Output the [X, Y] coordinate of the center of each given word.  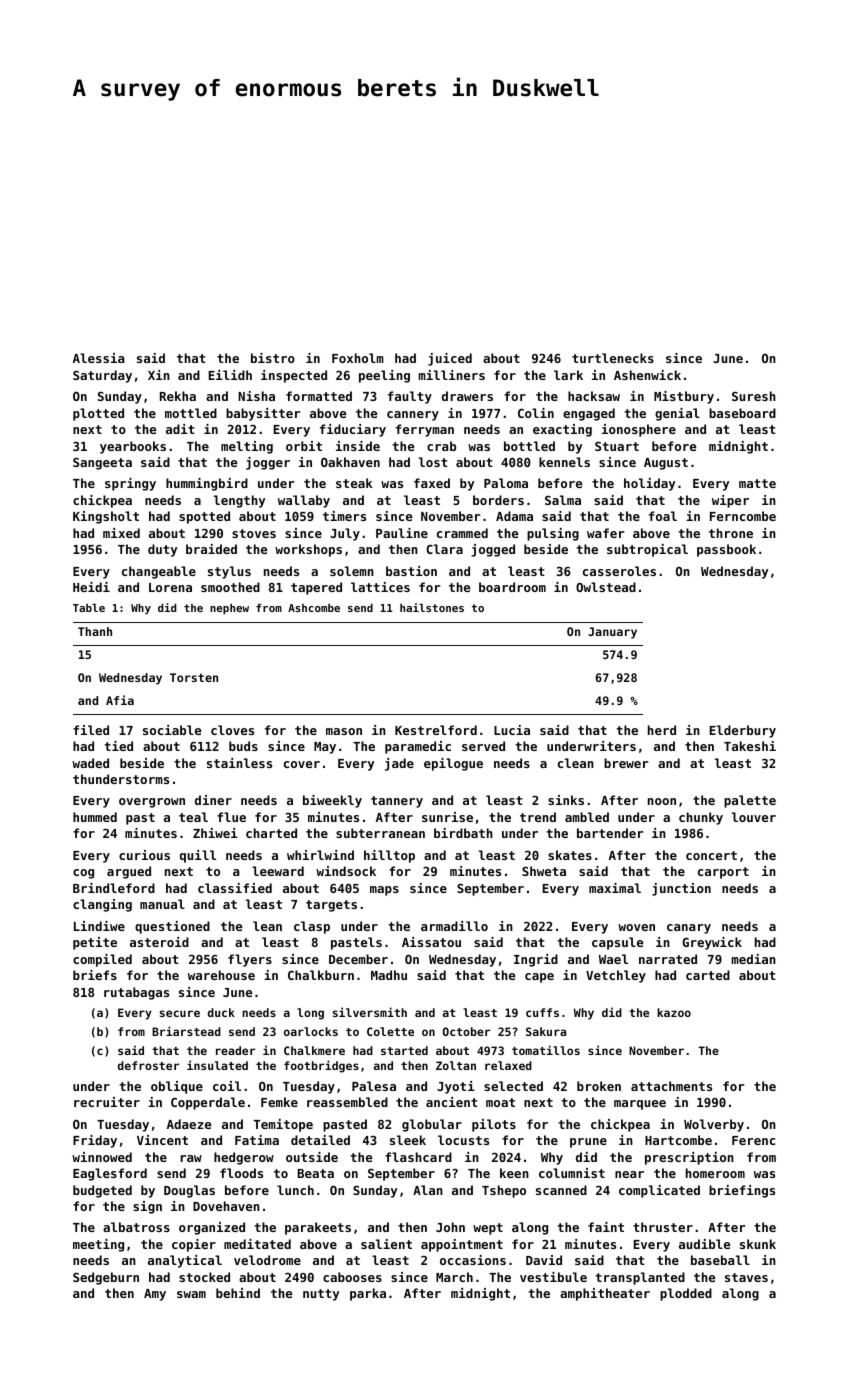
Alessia [99, 358]
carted [708, 975]
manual [162, 904]
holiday [649, 484]
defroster [148, 1065]
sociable [172, 730]
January [612, 633]
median [753, 959]
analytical [185, 1261]
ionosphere [639, 430]
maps [384, 891]
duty [162, 550]
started [404, 1050]
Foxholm [358, 358]
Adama [514, 516]
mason [344, 731]
